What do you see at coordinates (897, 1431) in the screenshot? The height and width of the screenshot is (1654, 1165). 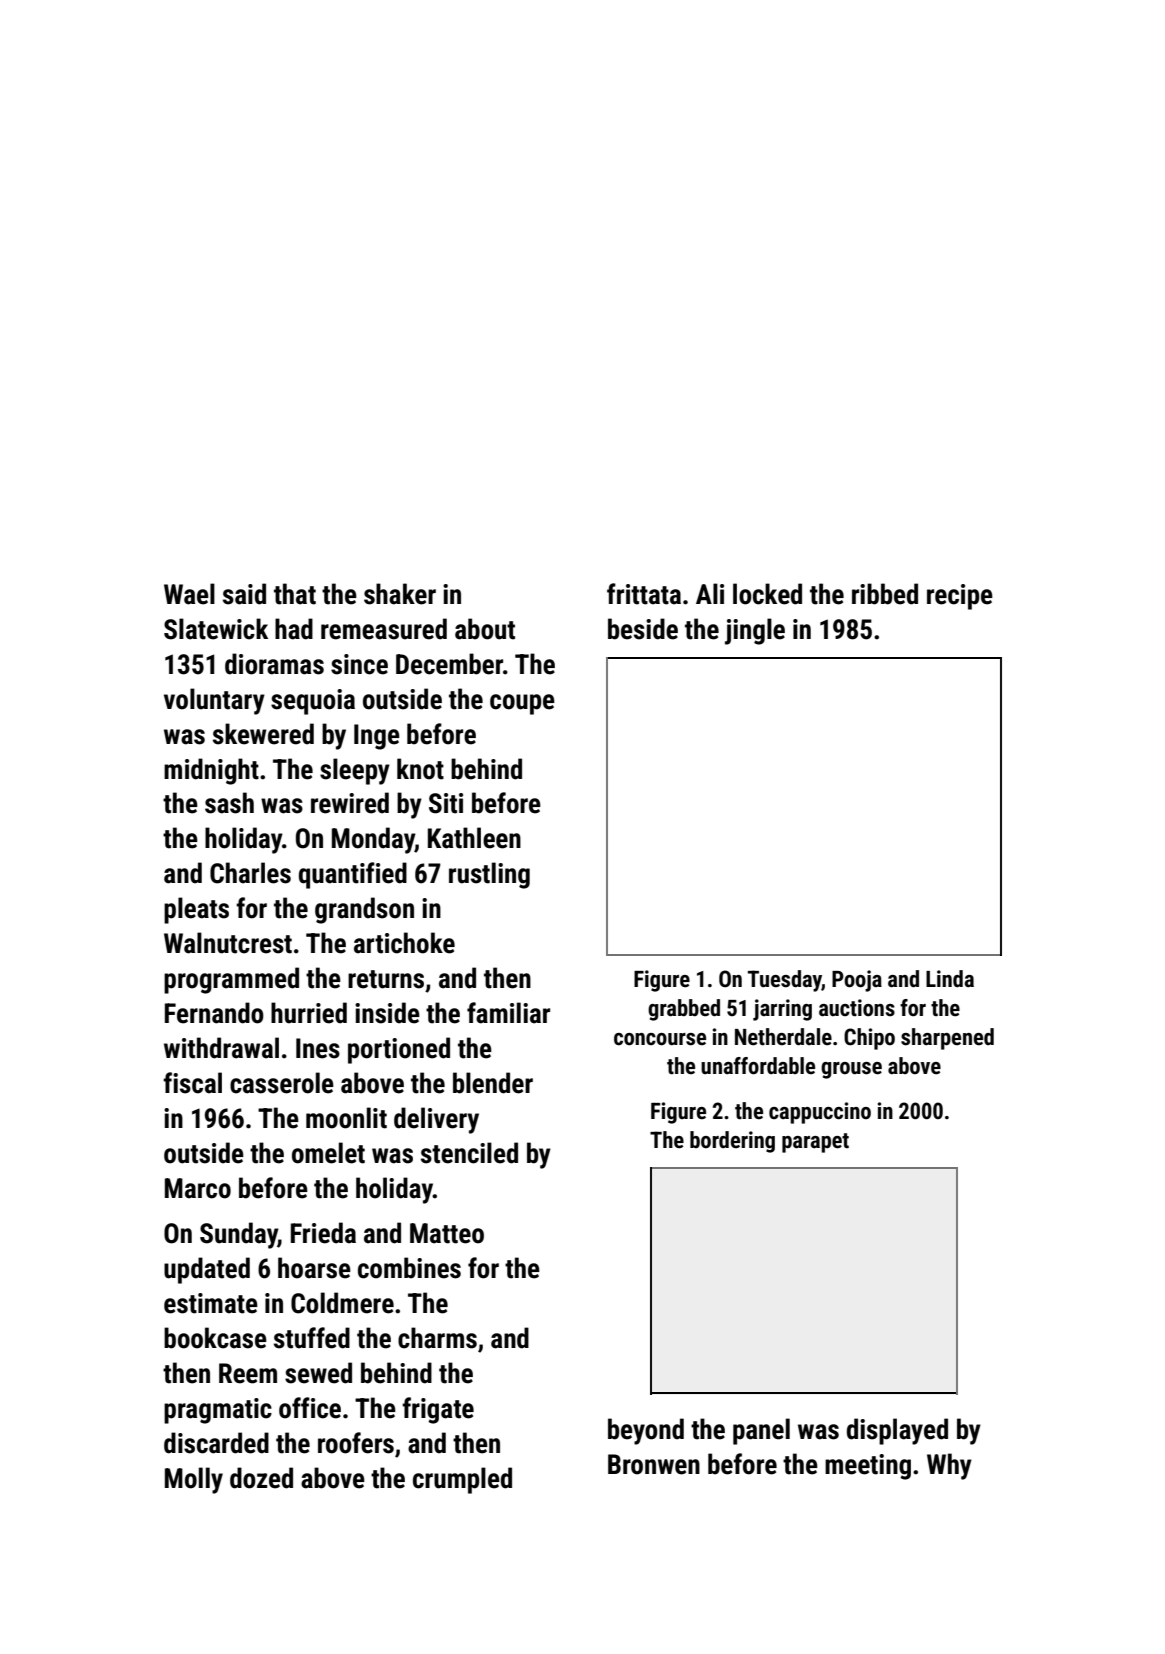 I see `displayed` at bounding box center [897, 1431].
